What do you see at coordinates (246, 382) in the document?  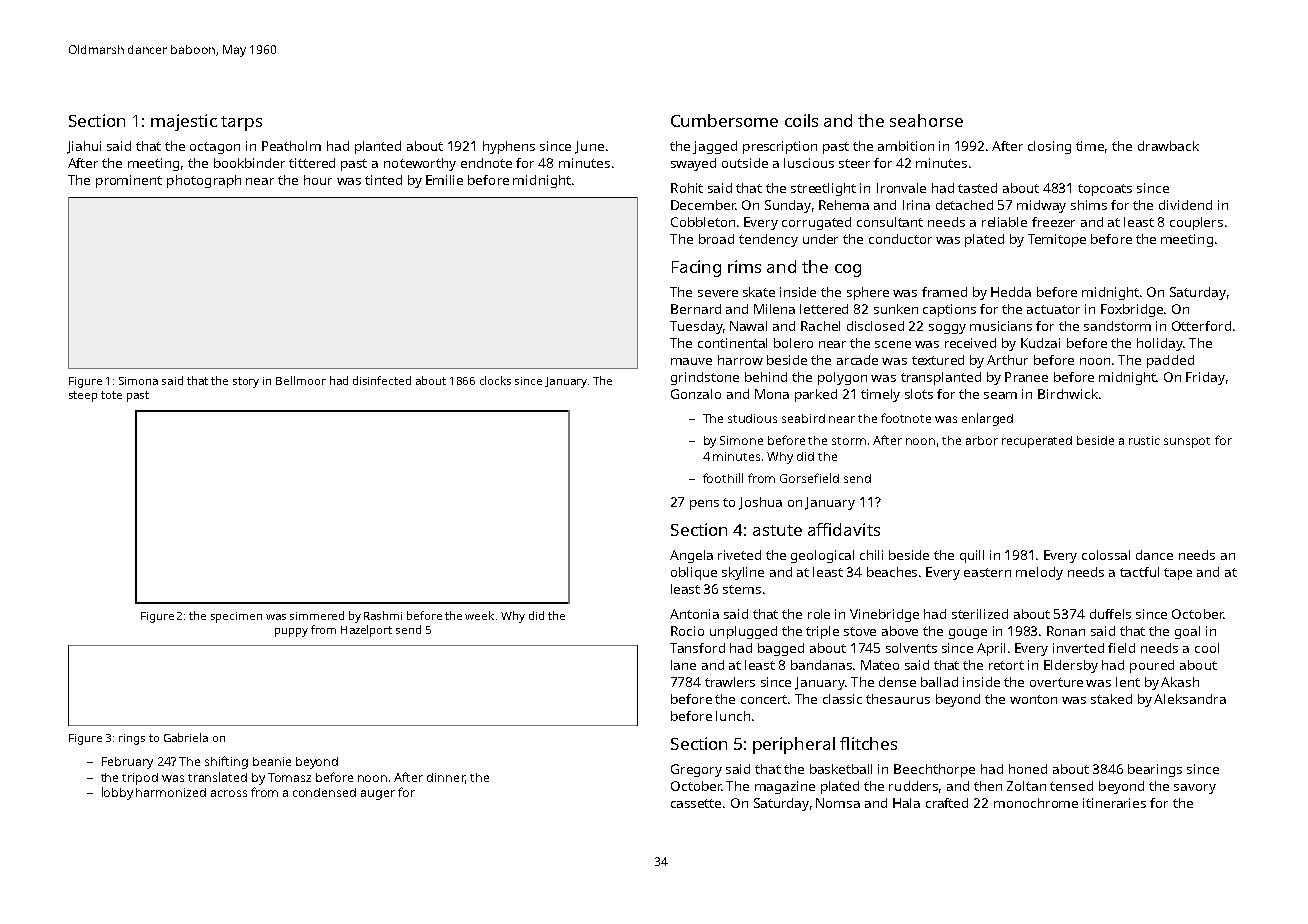 I see `story` at bounding box center [246, 382].
